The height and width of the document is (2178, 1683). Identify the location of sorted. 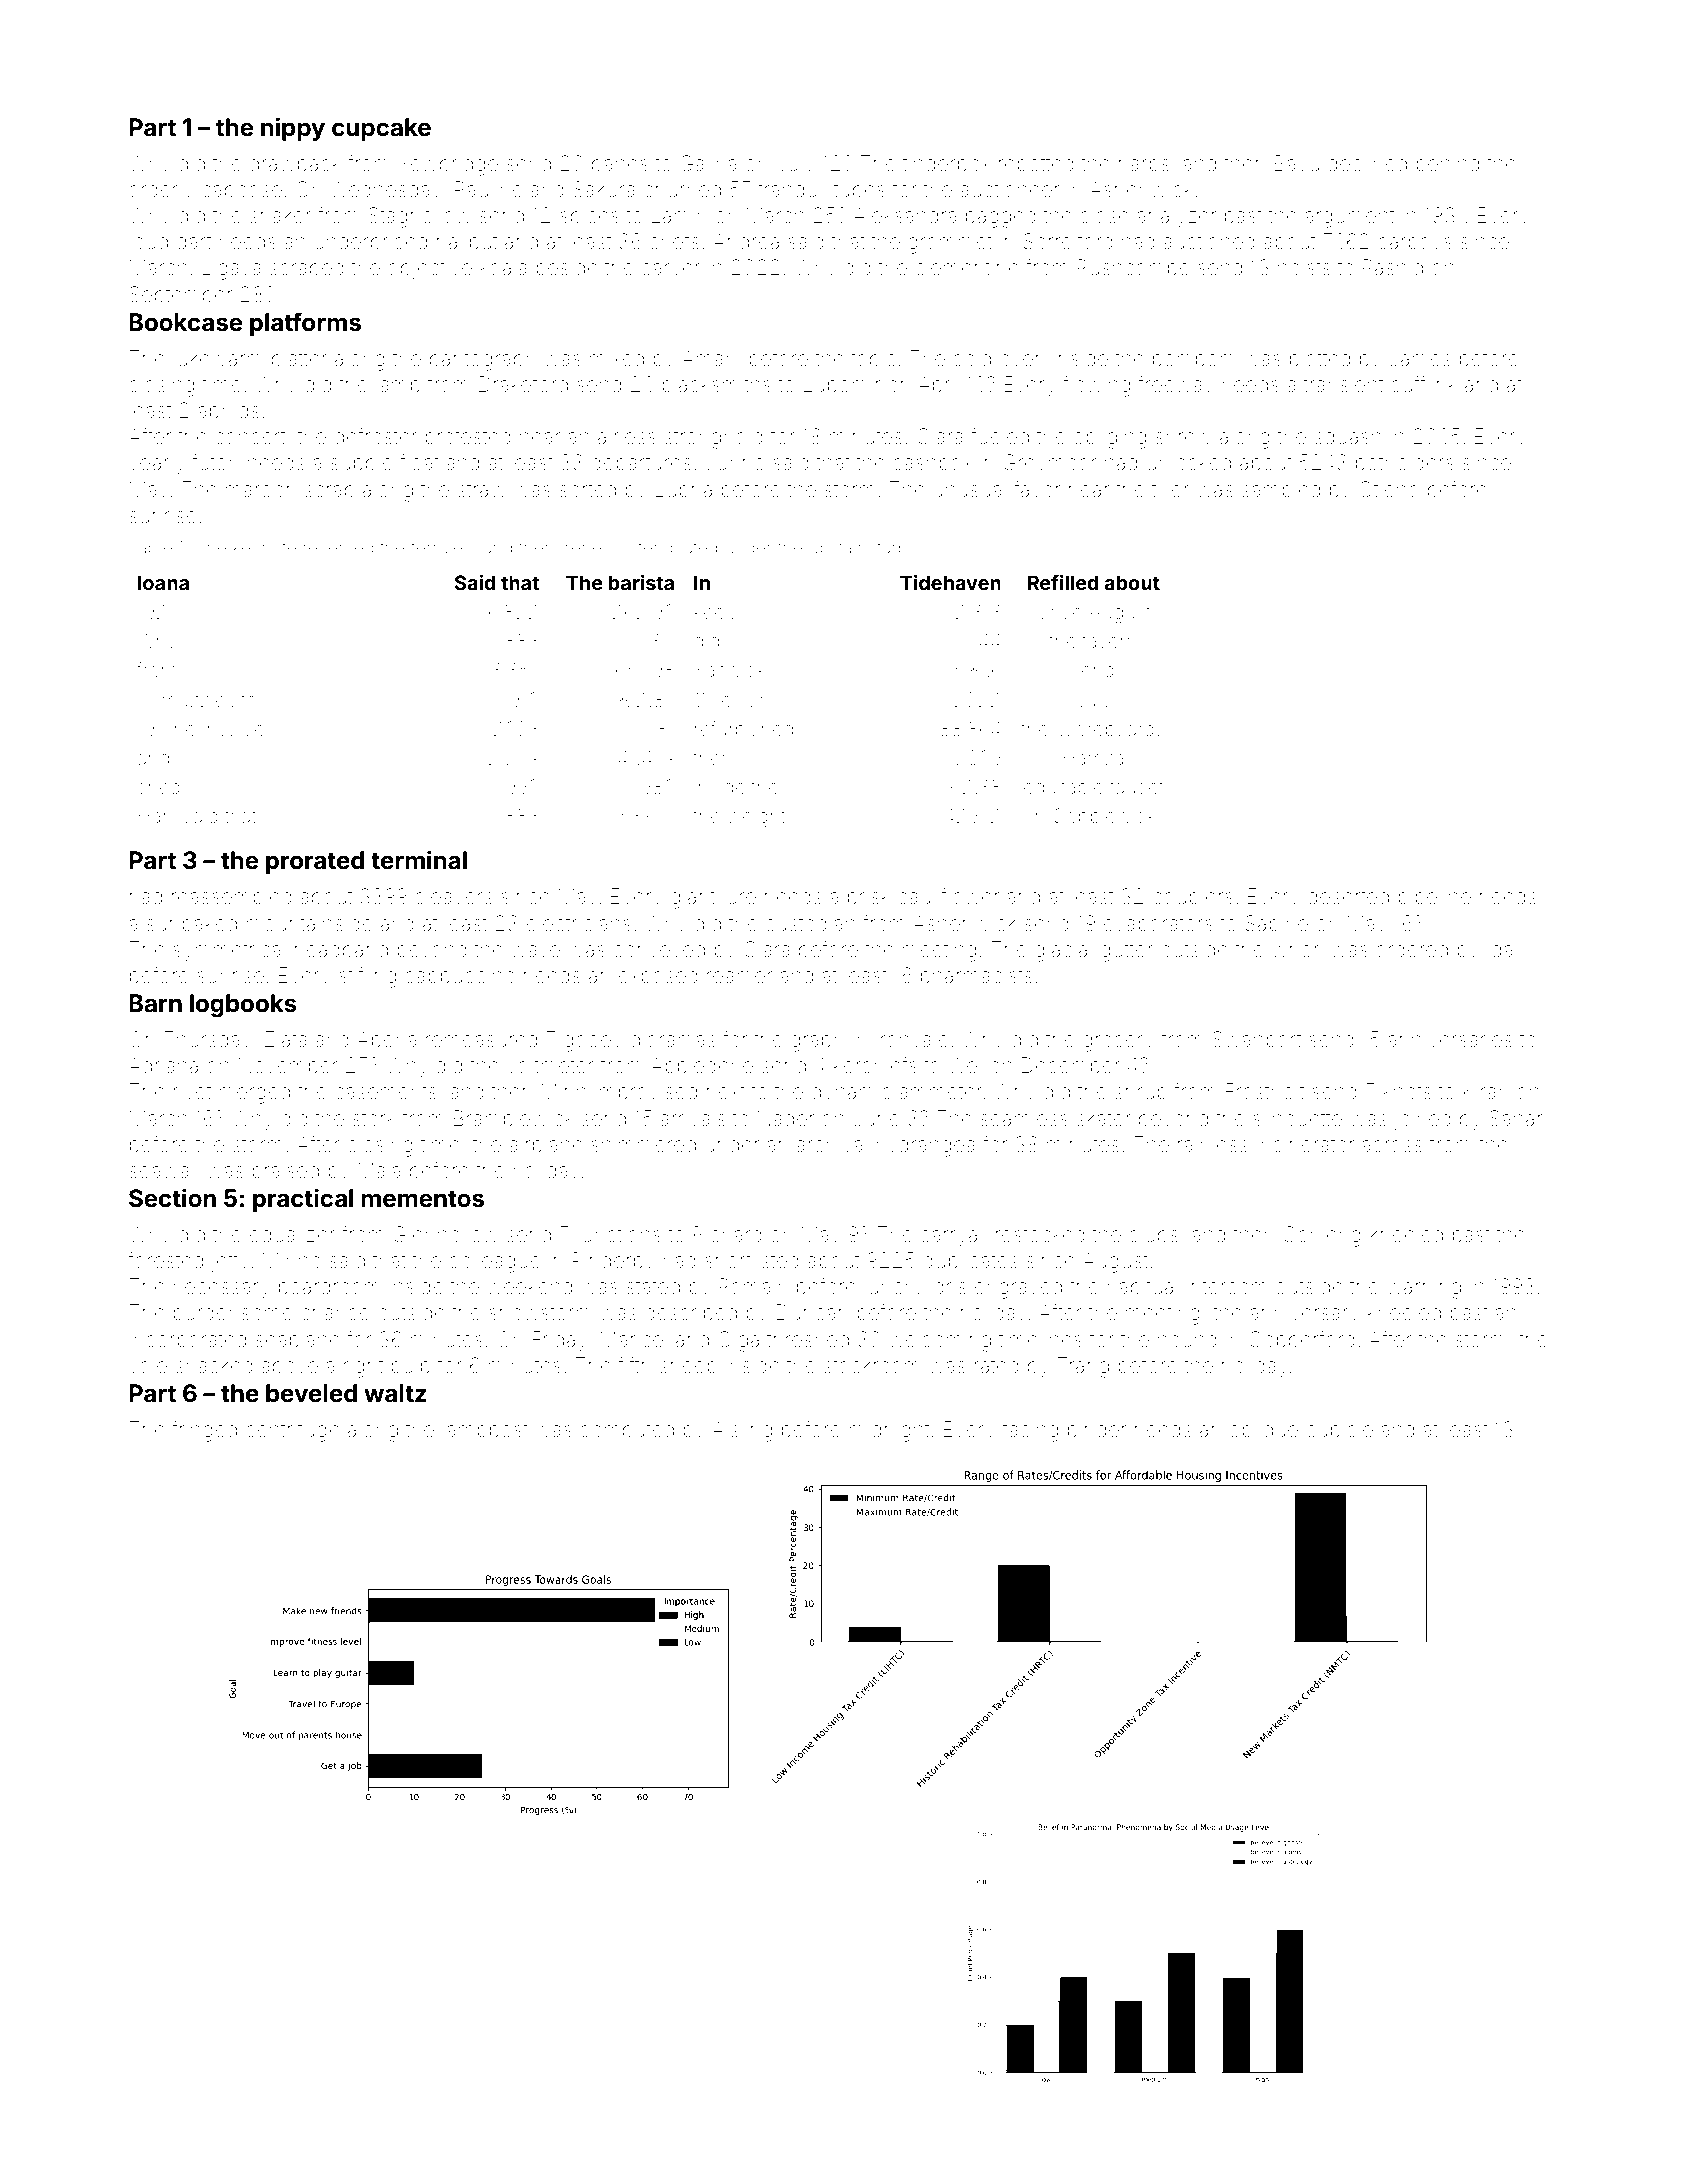
(587, 490).
